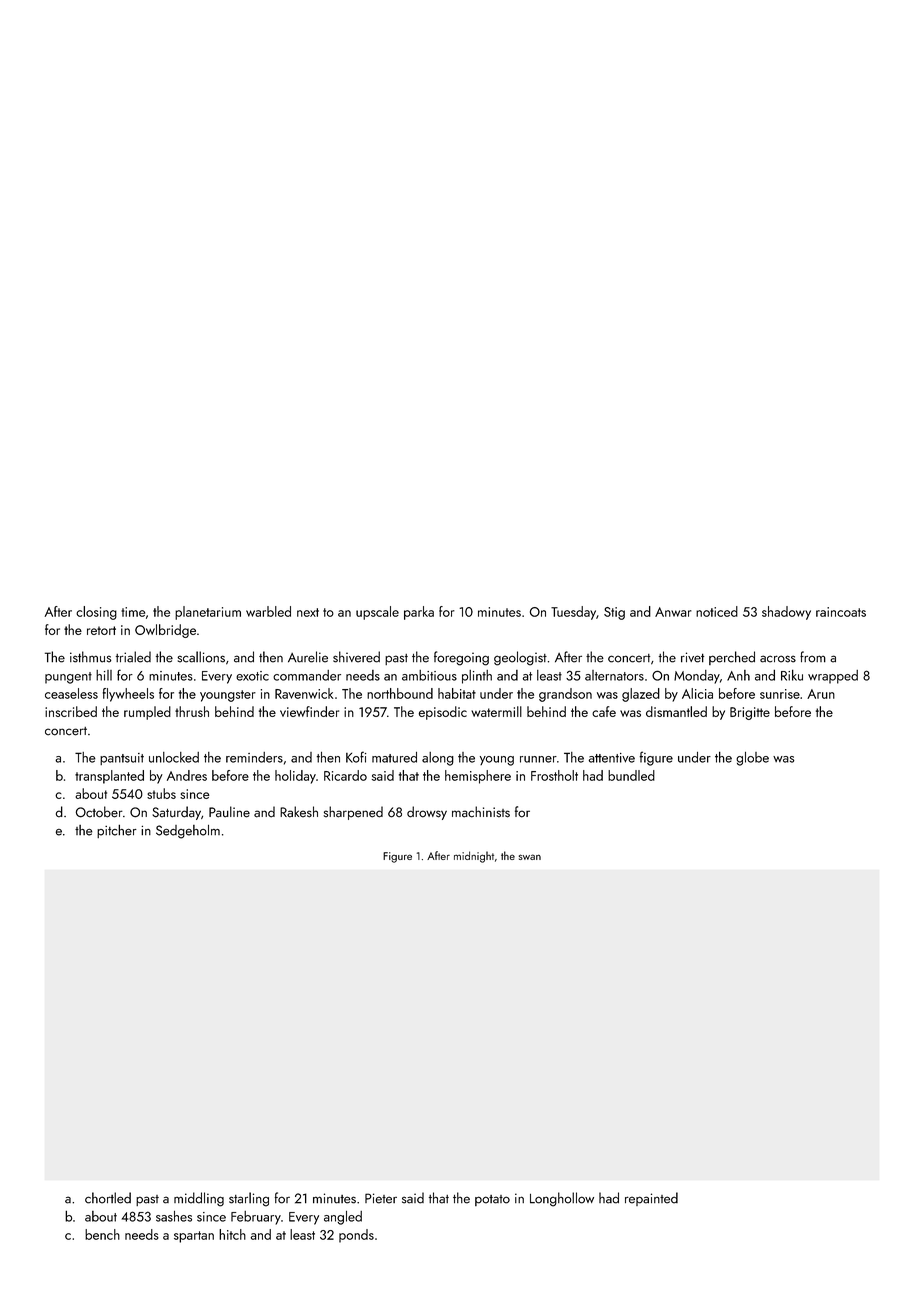 This page has width=924, height=1308. What do you see at coordinates (427, 813) in the page?
I see `drowsy` at bounding box center [427, 813].
